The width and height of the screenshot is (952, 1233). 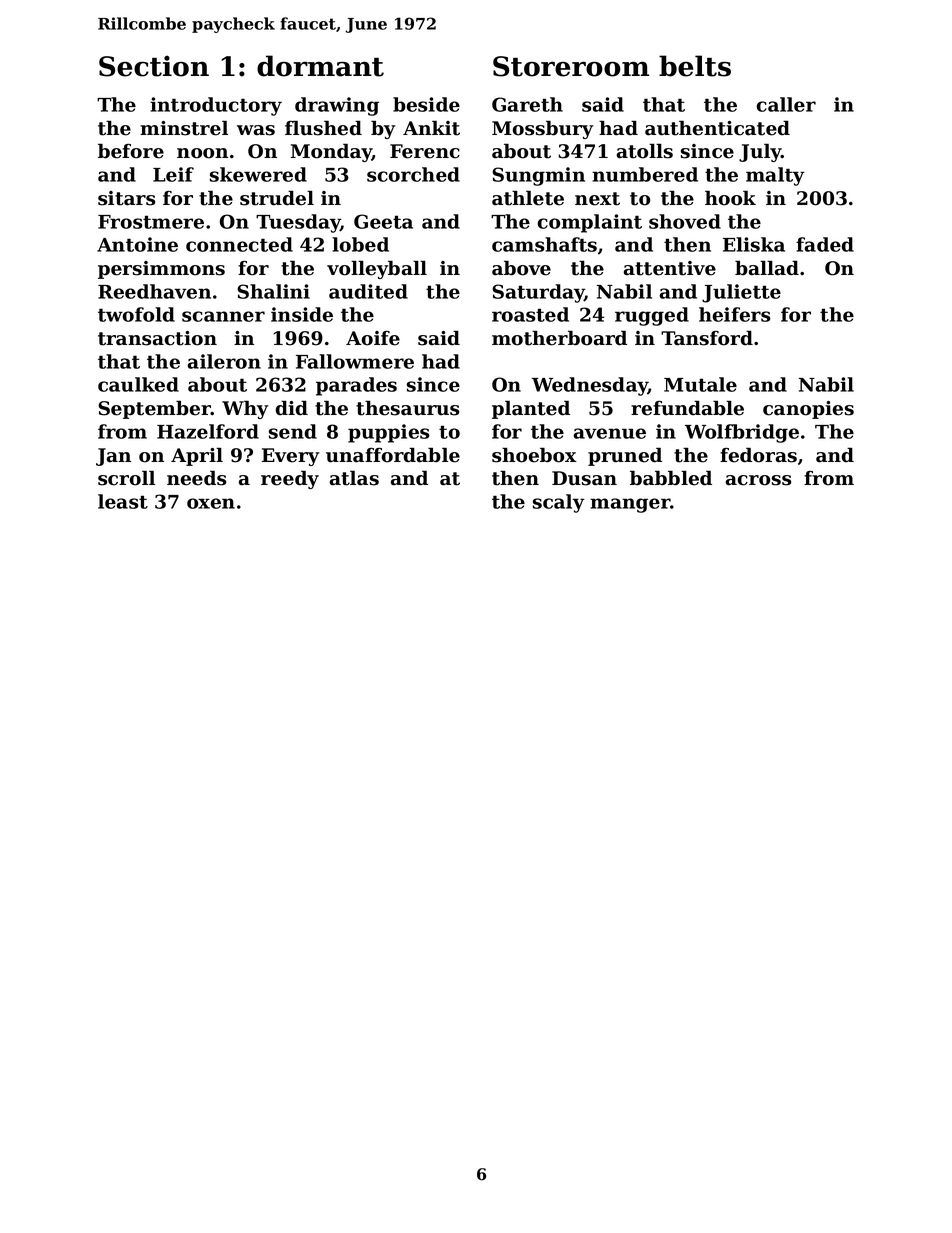 I want to click on motherboard, so click(x=559, y=338).
